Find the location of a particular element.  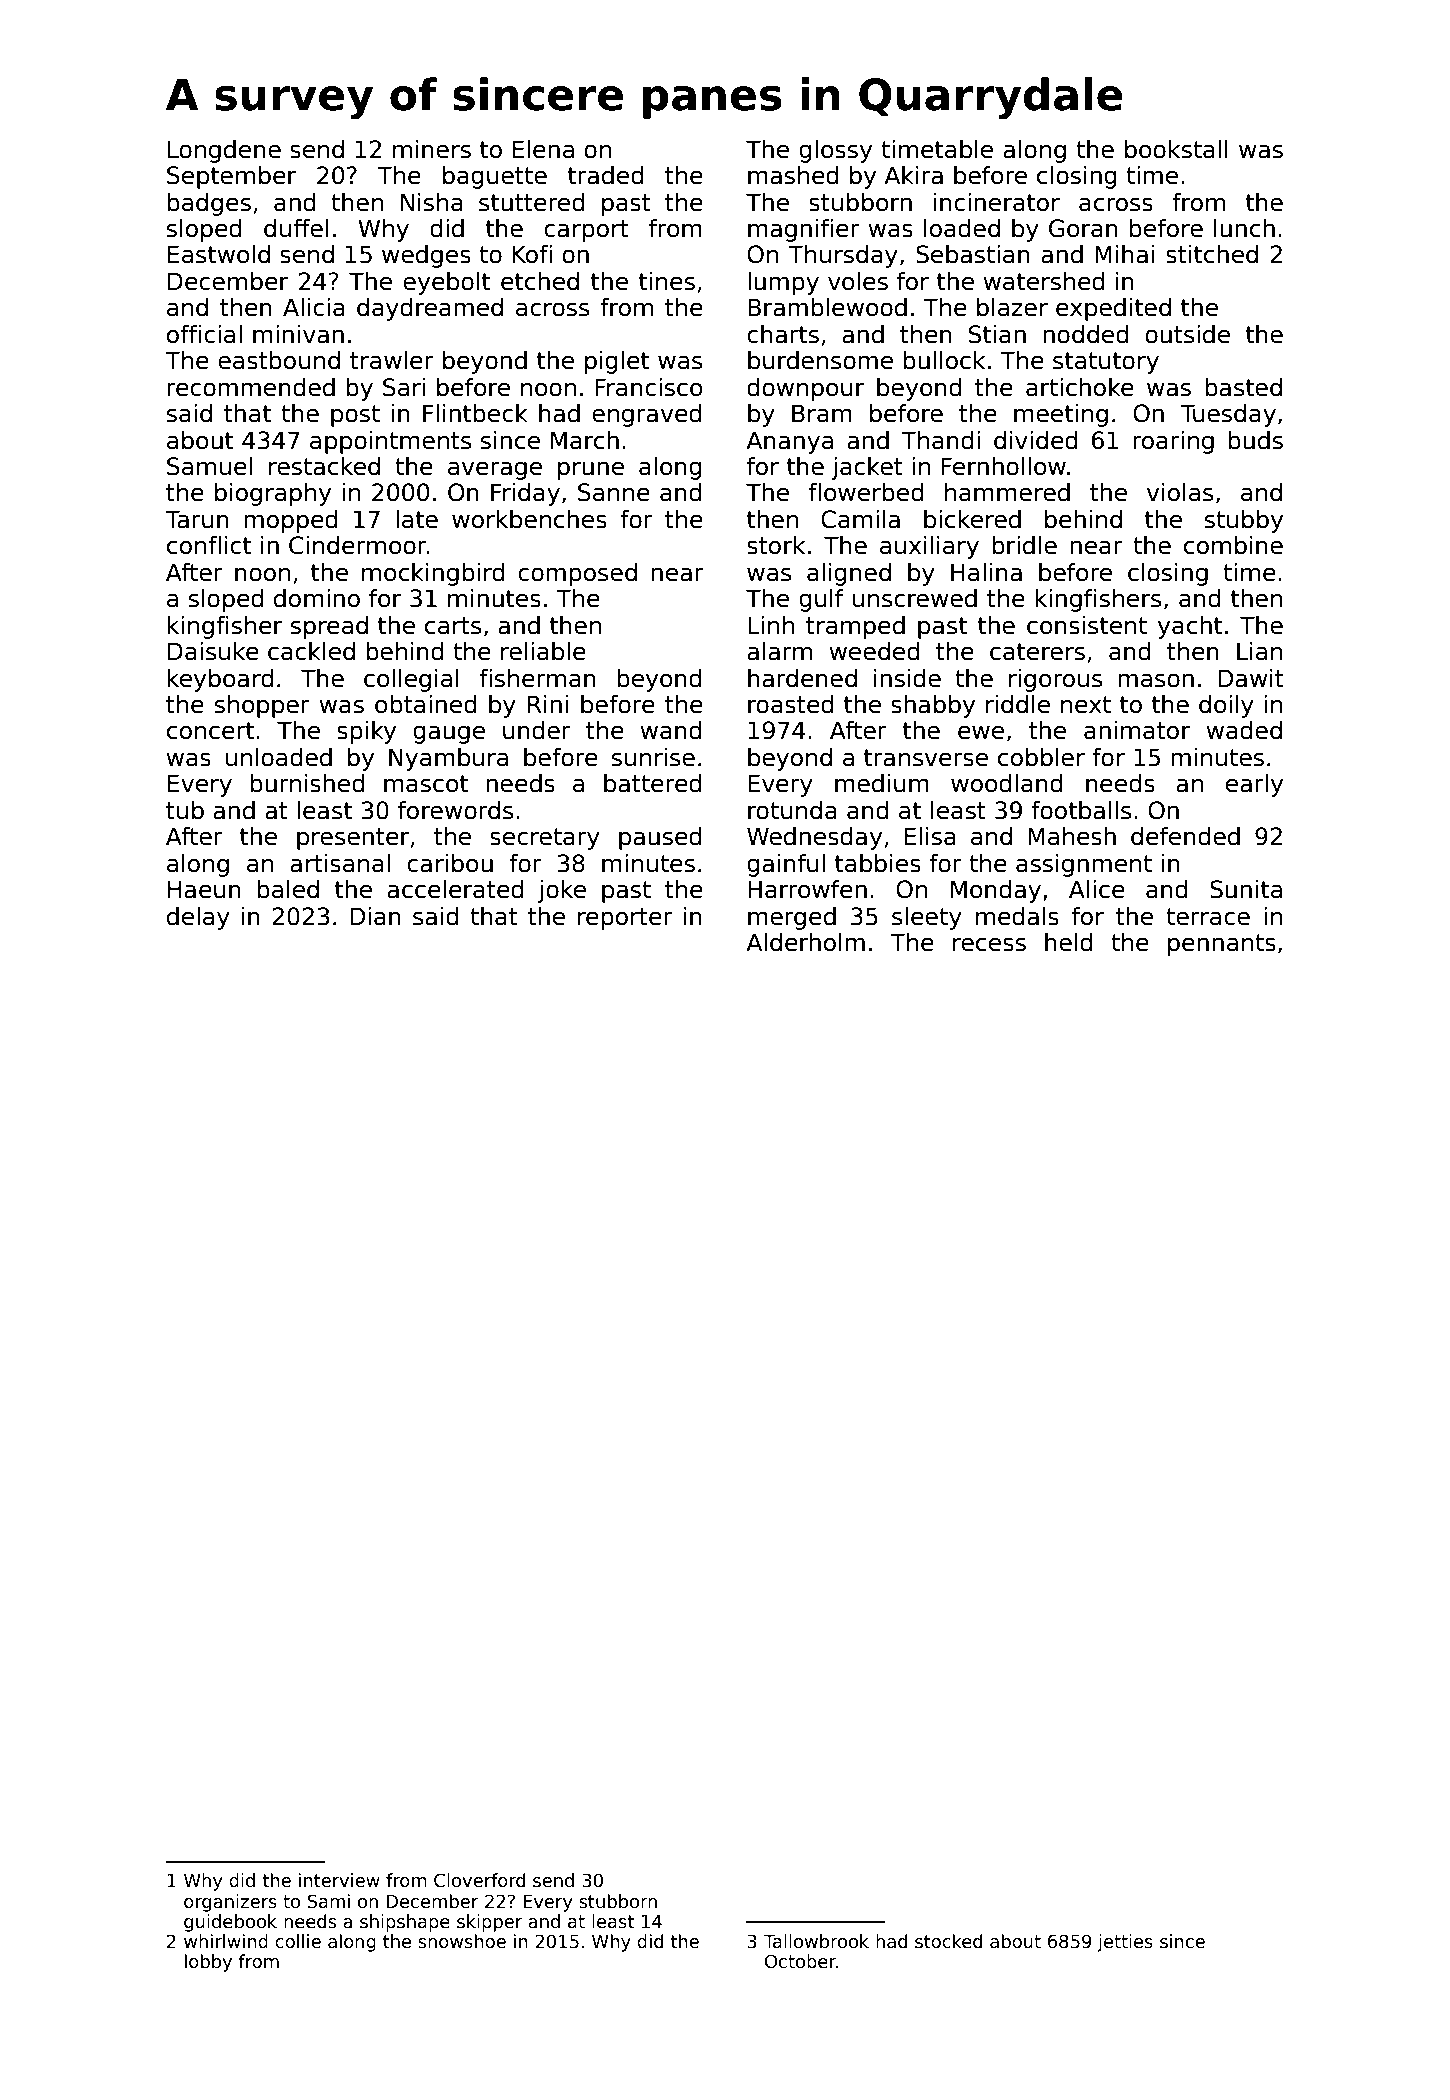

eastbound is located at coordinates (279, 360).
